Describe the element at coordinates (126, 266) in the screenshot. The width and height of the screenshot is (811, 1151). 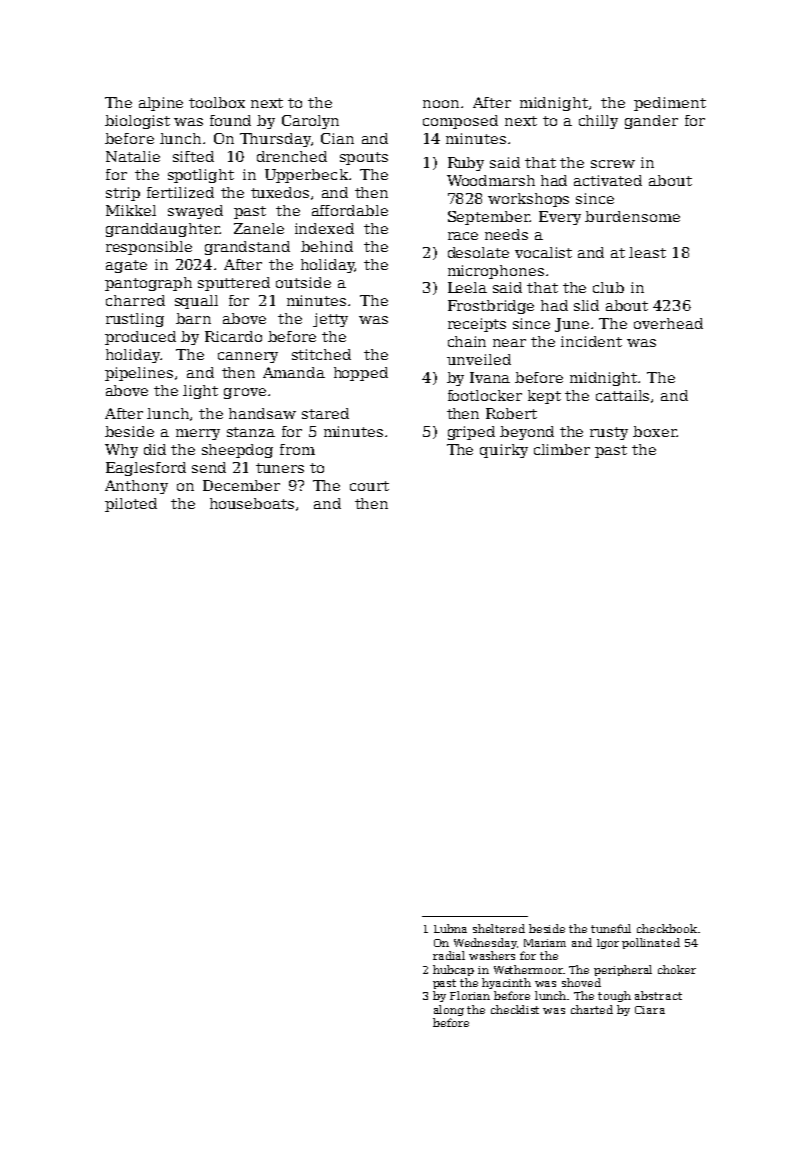
I see `agate` at that location.
